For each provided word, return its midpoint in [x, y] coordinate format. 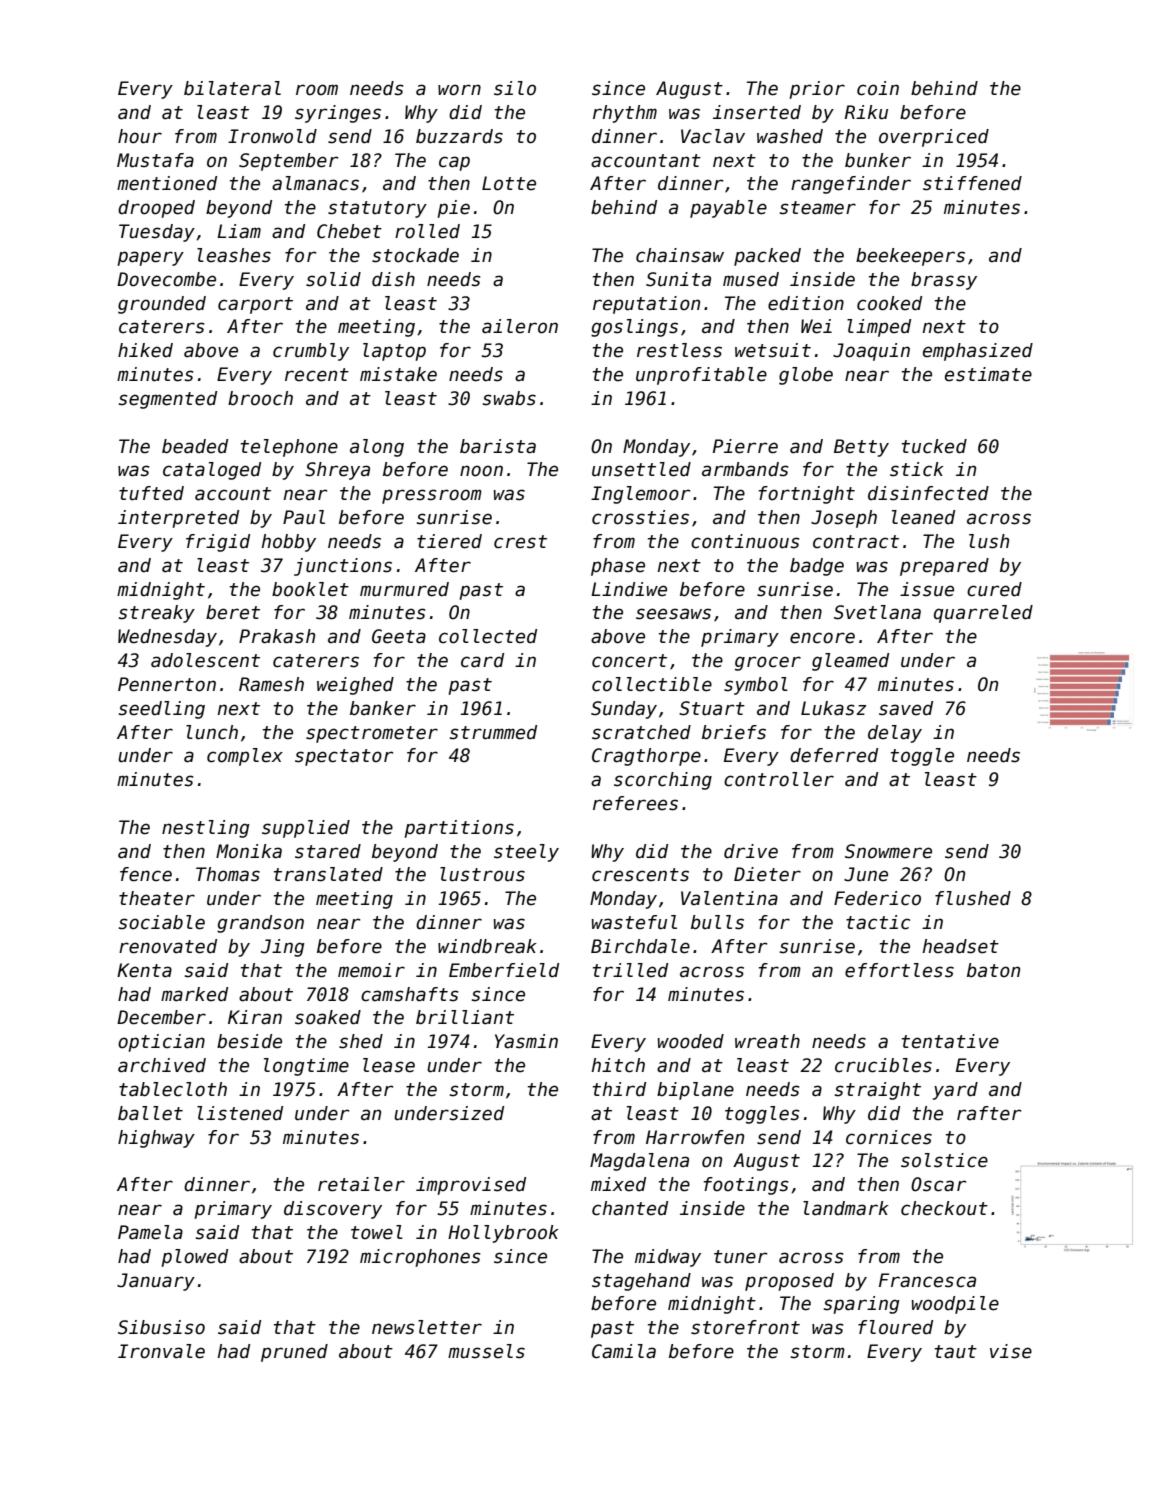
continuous [745, 541]
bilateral [232, 88]
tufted [151, 493]
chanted [630, 1208]
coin [878, 88]
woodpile [955, 1305]
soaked [328, 1017]
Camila [624, 1351]
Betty [861, 448]
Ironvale [161, 1351]
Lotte [509, 183]
